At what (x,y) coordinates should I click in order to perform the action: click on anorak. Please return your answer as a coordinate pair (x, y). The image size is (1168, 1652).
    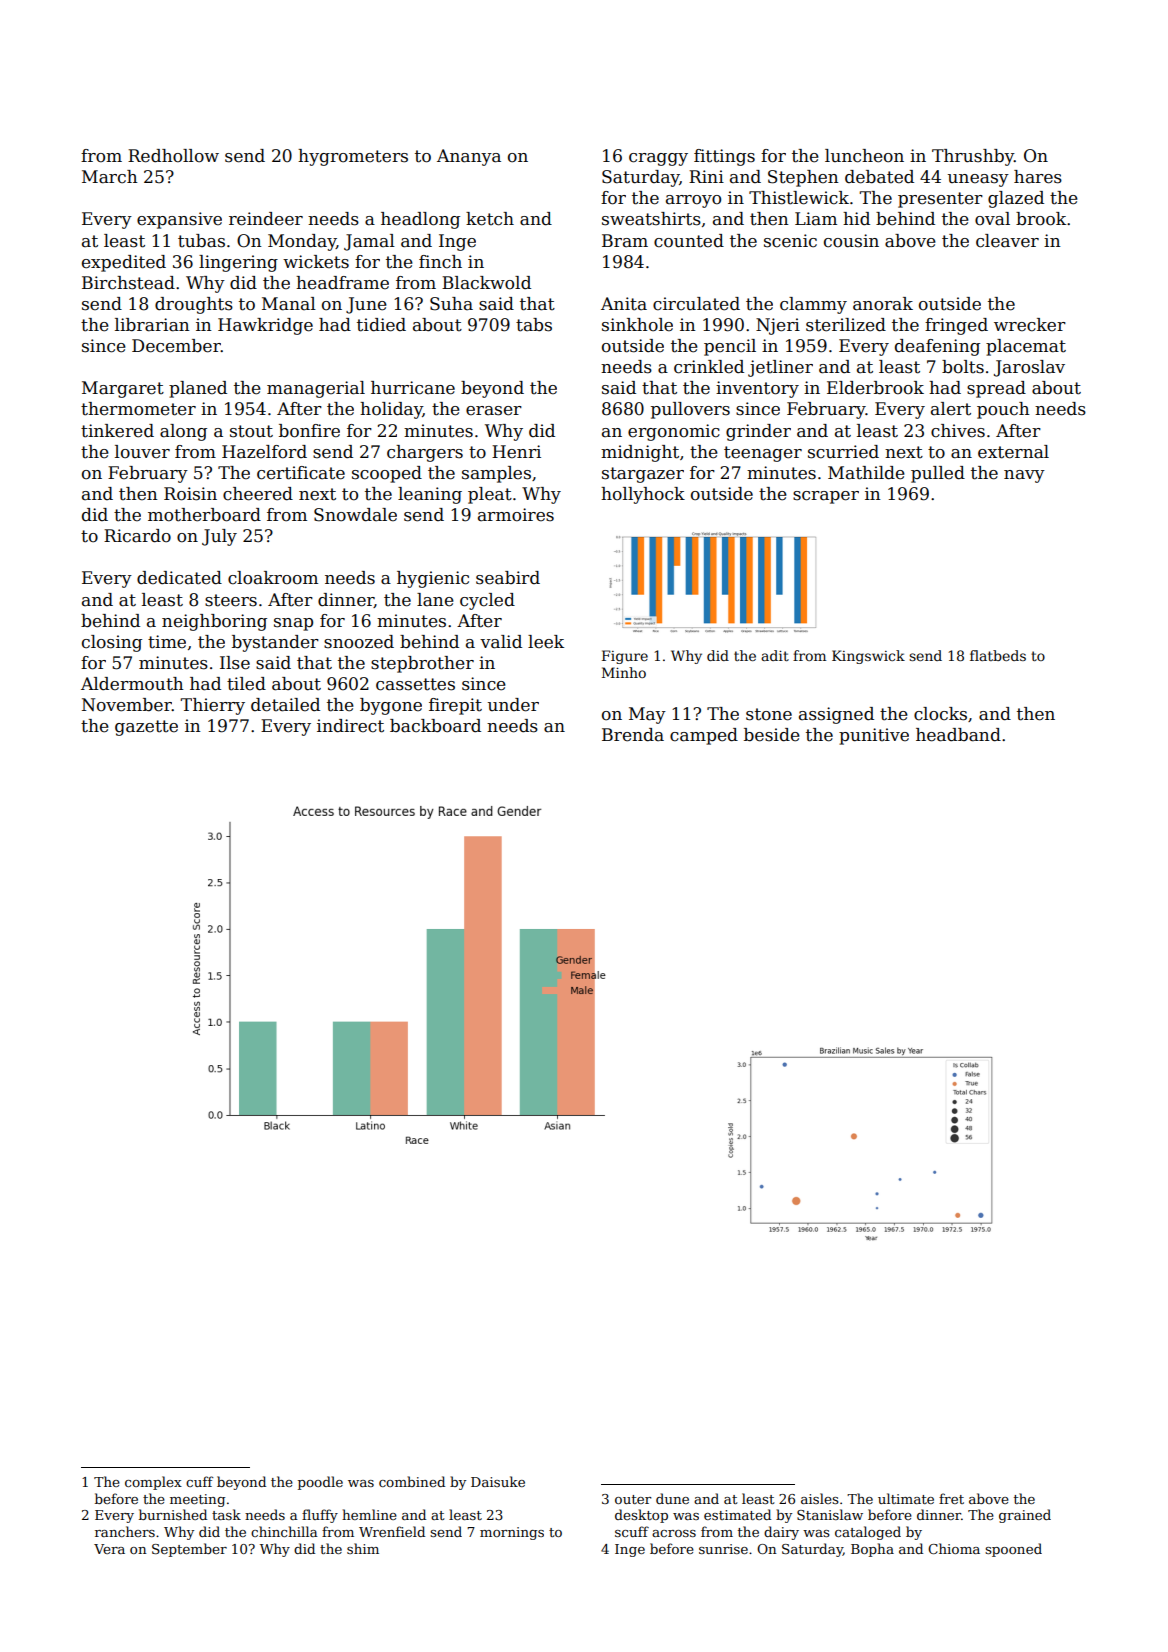
    Looking at the image, I should click on (883, 304).
